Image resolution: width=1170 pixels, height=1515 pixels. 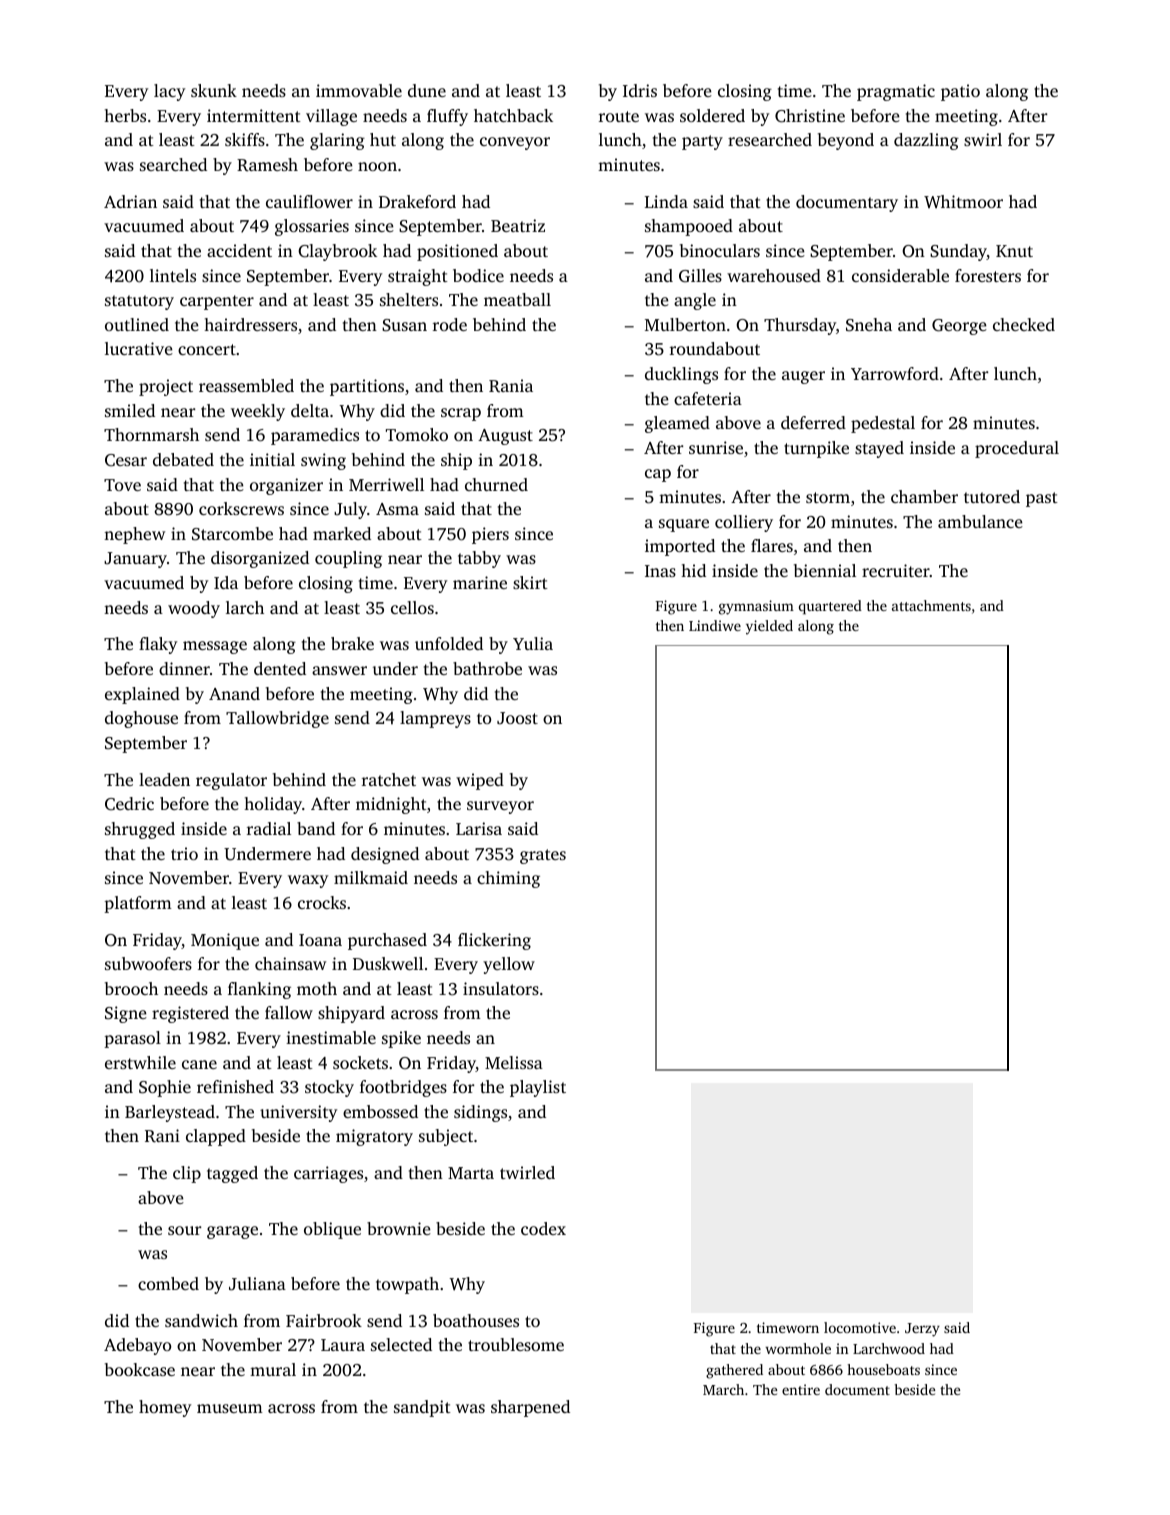 I want to click on square, so click(x=684, y=525).
